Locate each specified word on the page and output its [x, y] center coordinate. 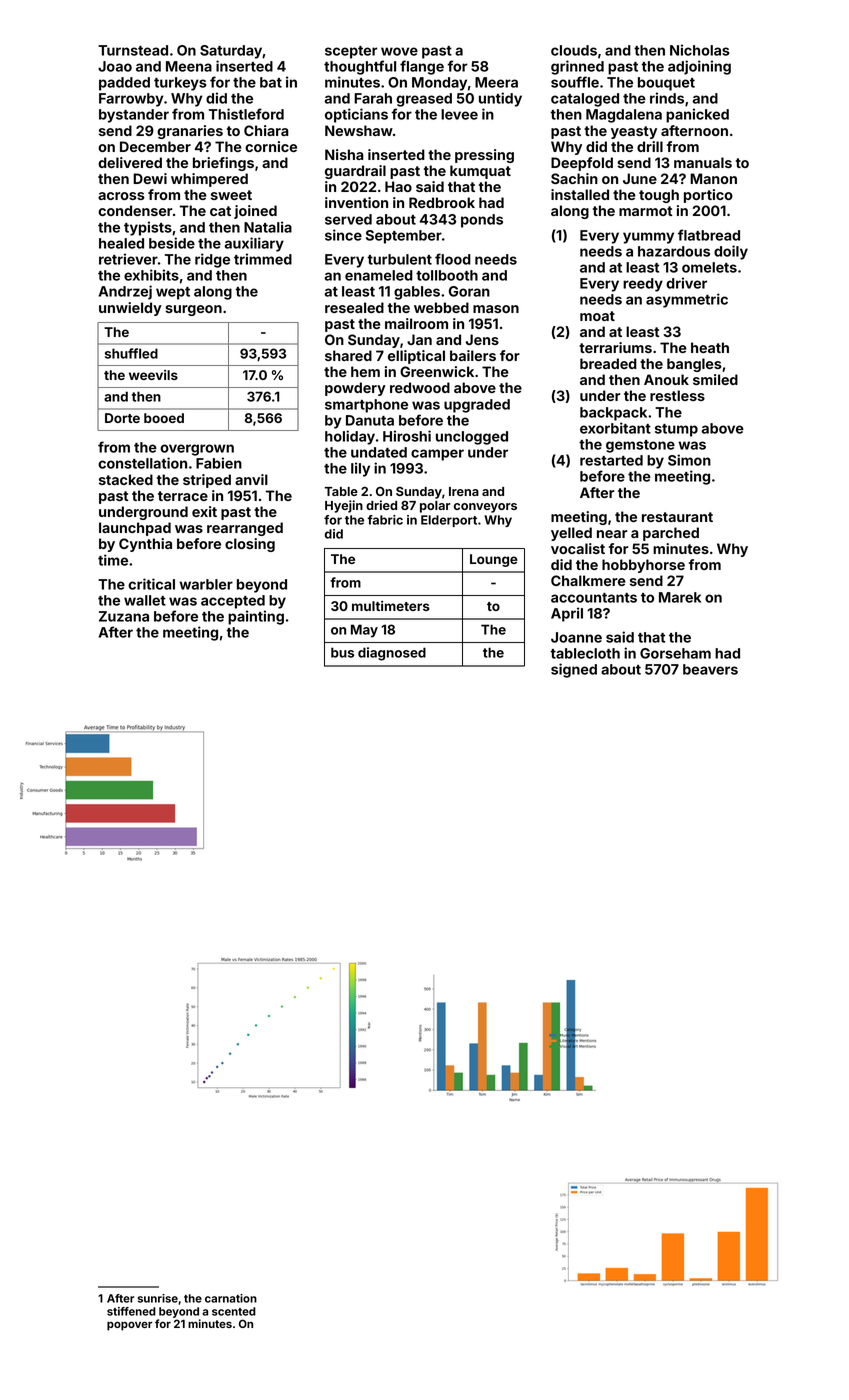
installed [580, 194]
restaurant [677, 517]
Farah [373, 98]
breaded [608, 363]
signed [574, 670]
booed [164, 418]
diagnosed [392, 654]
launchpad [135, 529]
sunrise [158, 1298]
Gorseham [675, 653]
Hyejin [344, 506]
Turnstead [133, 50]
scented [234, 1311]
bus [342, 652]
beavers [710, 669]
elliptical [416, 357]
